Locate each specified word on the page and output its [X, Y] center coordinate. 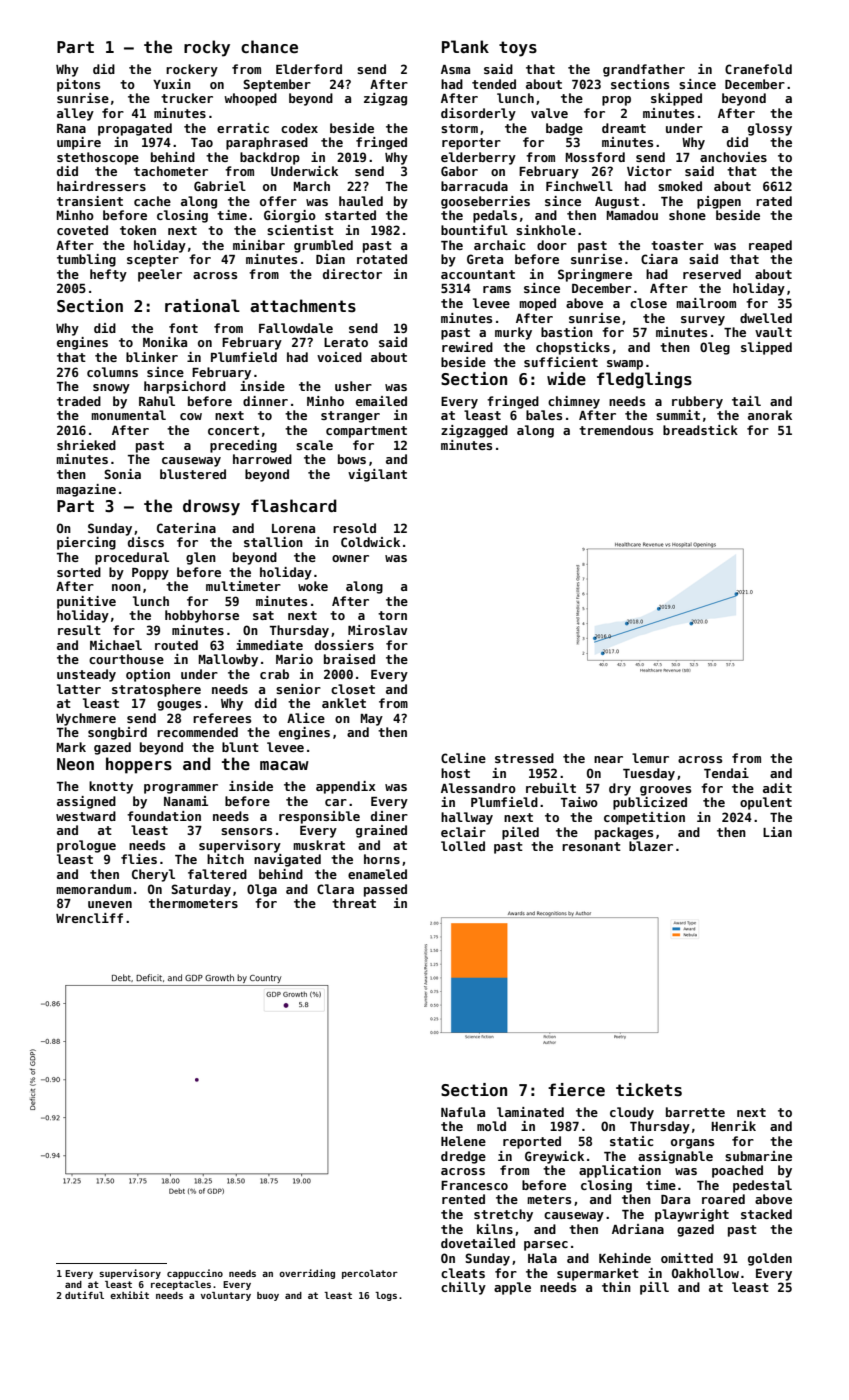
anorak [770, 415]
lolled [463, 846]
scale [314, 445]
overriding [307, 1274]
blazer [651, 846]
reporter [471, 144]
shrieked [86, 445]
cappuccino [195, 1274]
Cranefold [758, 69]
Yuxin [172, 84]
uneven [110, 904]
